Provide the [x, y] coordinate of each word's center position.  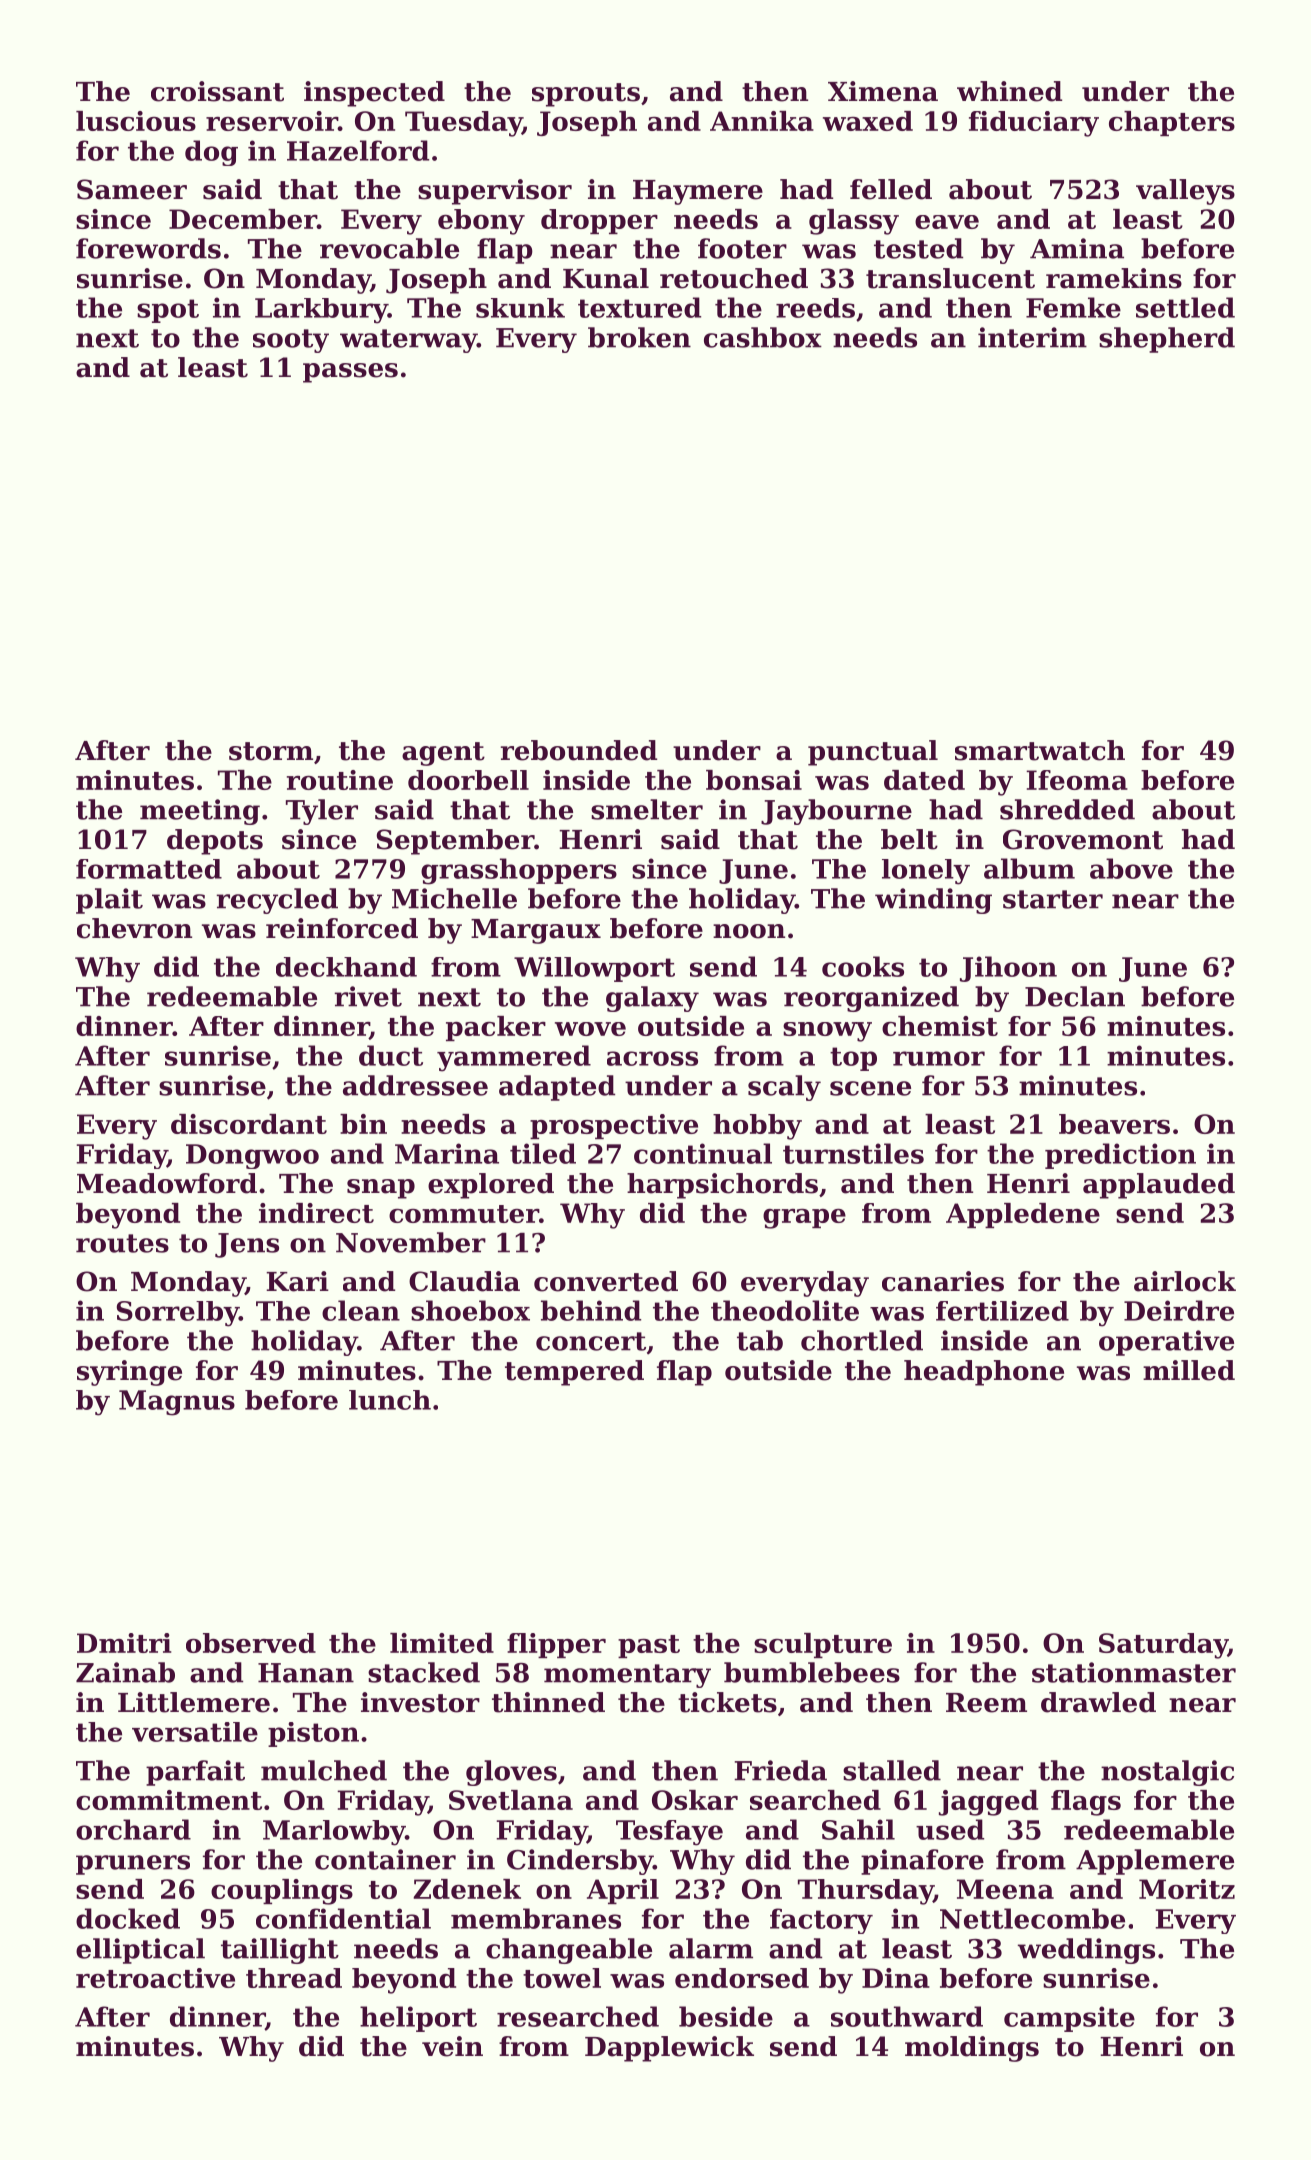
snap [381, 1189]
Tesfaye [669, 1833]
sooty [291, 341]
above [1131, 868]
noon [749, 931]
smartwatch [1040, 750]
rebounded [579, 750]
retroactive [155, 1978]
